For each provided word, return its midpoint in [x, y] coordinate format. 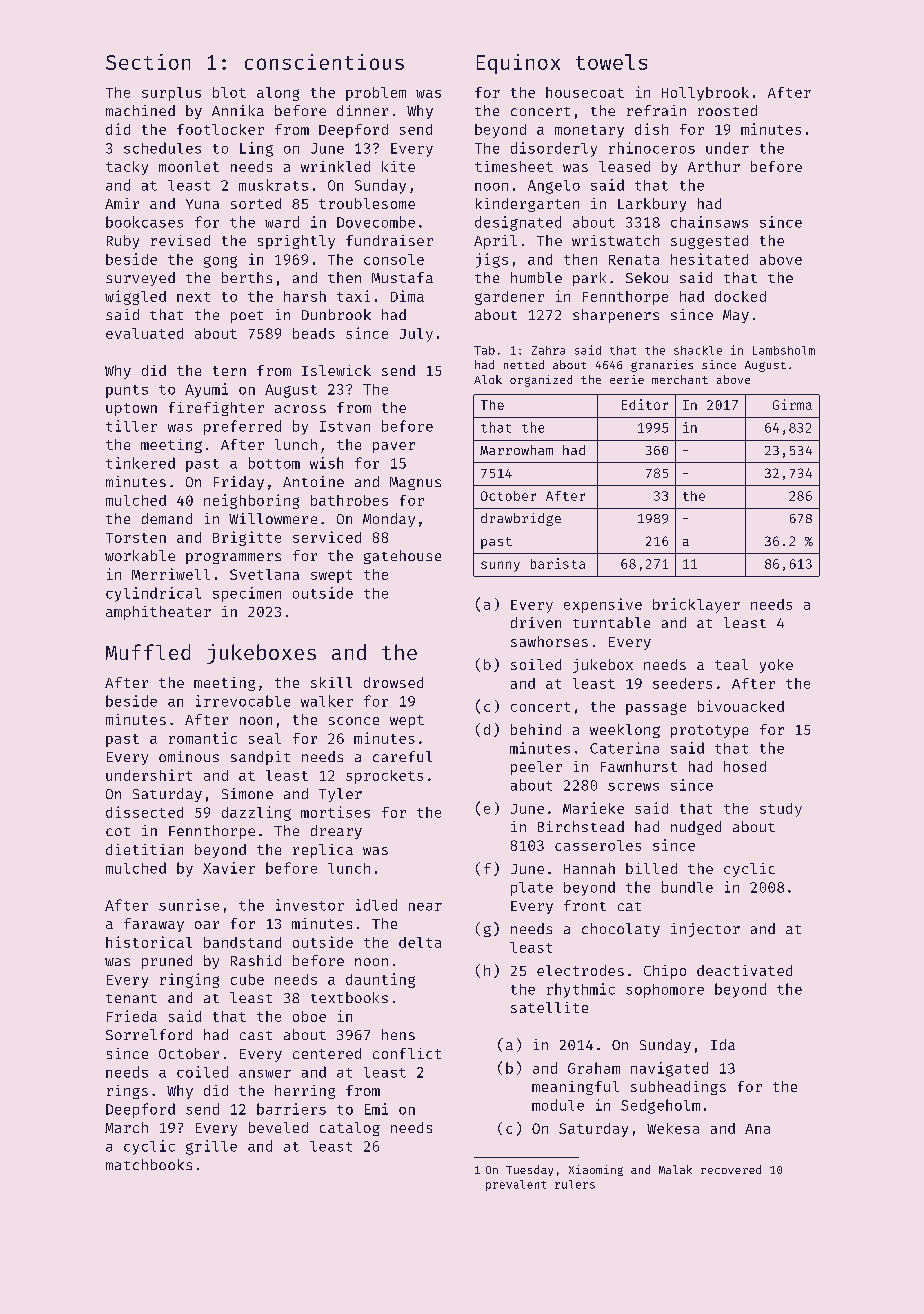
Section [148, 62]
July [416, 335]
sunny [500, 566]
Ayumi [206, 390]
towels [611, 62]
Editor [645, 404]
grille [211, 1147]
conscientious [324, 62]
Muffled [148, 652]
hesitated [709, 259]
